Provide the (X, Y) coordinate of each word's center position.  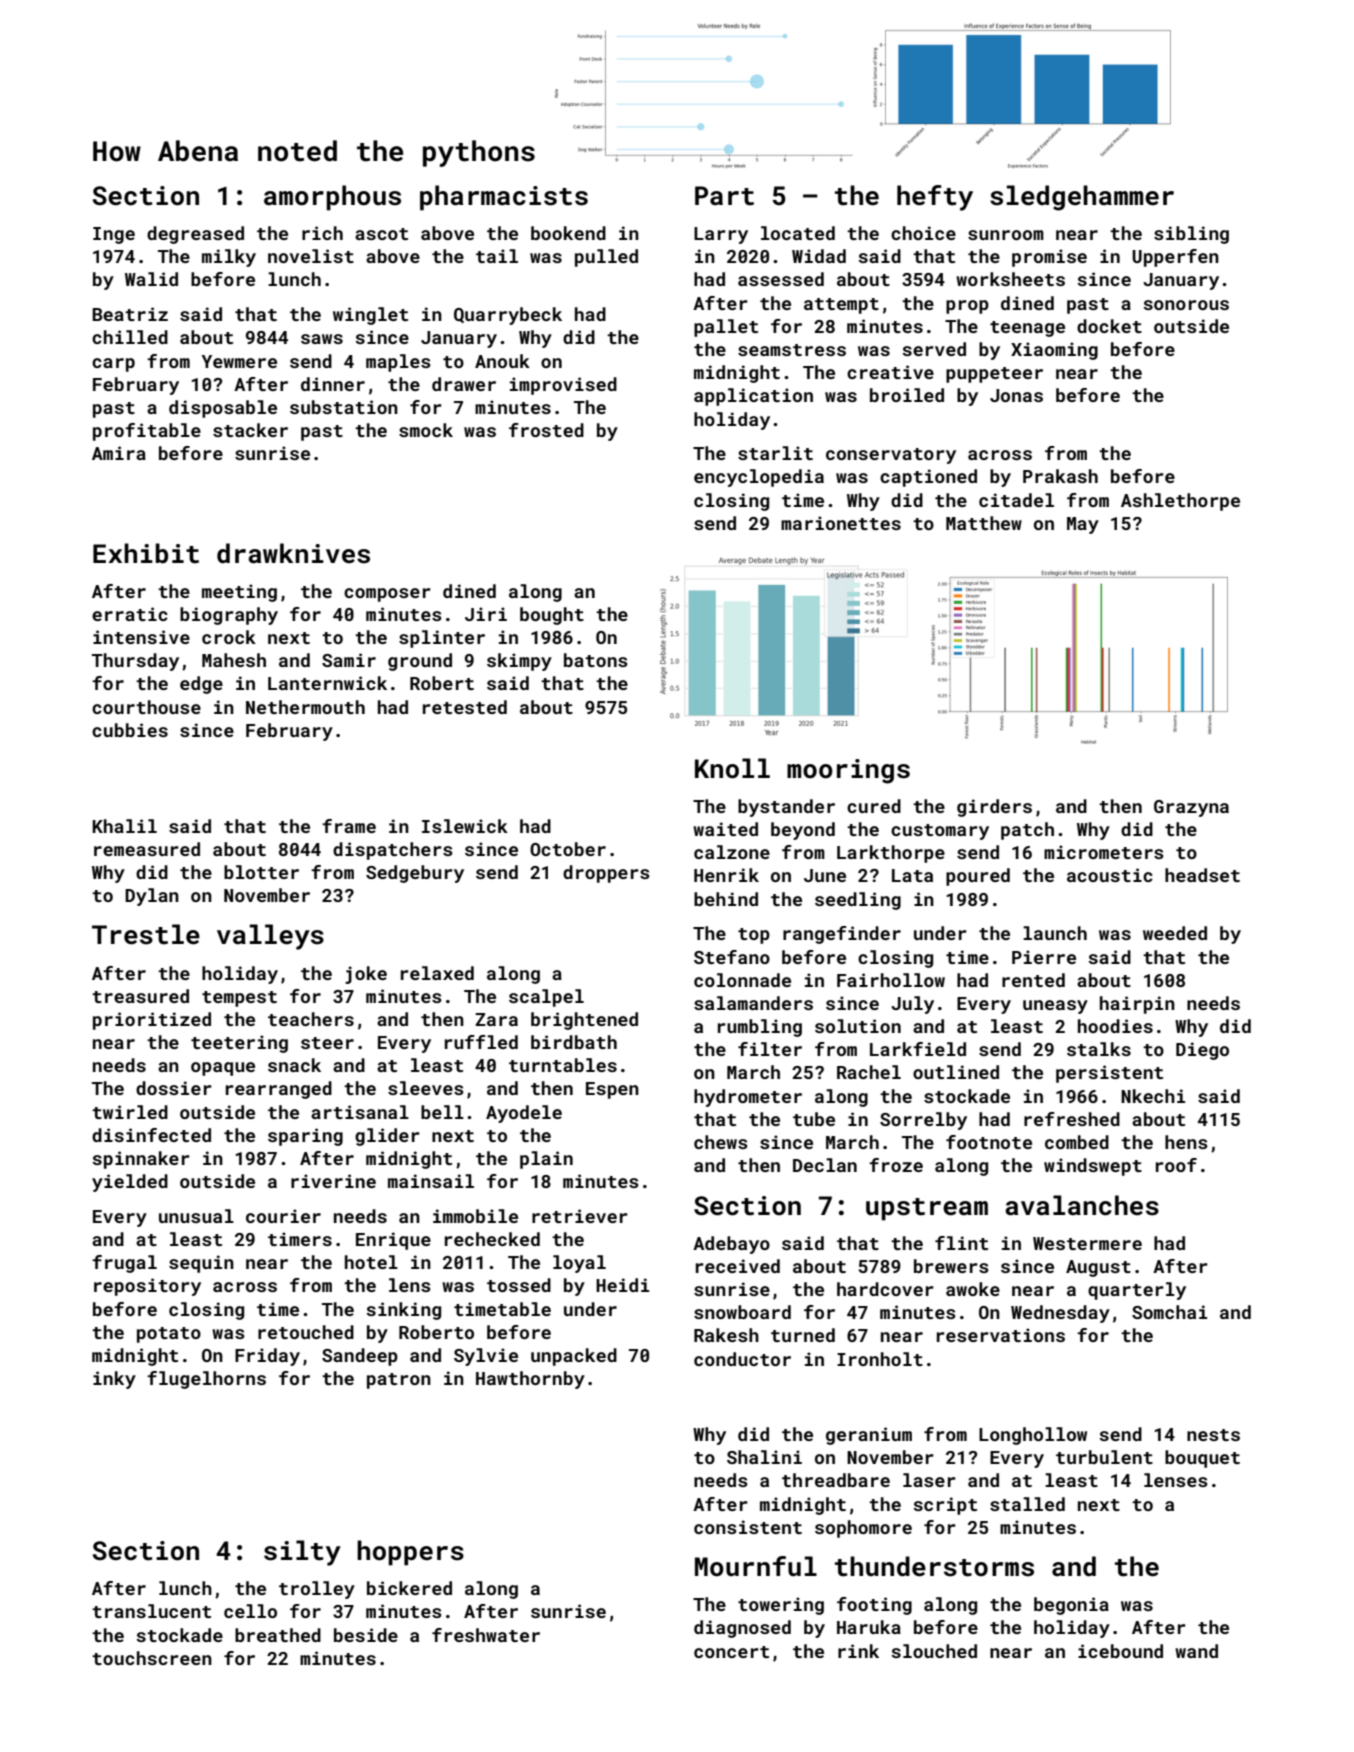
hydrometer (748, 1098)
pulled (606, 258)
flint (961, 1243)
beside (366, 1635)
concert (731, 1652)
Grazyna (1191, 808)
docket (1109, 326)
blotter (261, 872)
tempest (239, 999)
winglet (370, 316)
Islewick (465, 826)
